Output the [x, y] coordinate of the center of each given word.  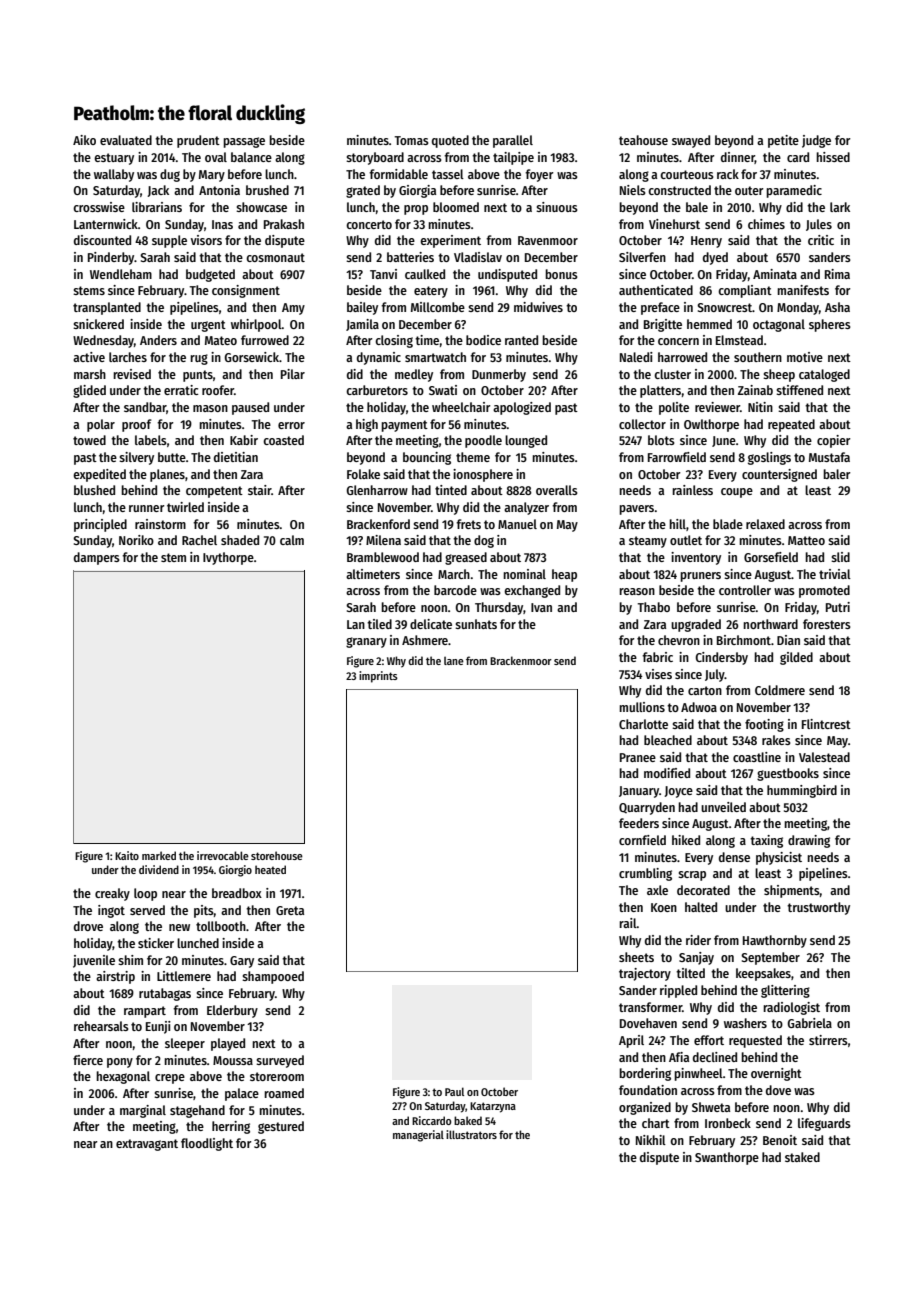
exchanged [532, 591]
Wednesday [103, 341]
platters [660, 391]
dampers [97, 558]
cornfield [642, 840]
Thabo [654, 607]
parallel [513, 141]
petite [783, 141]
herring [231, 1127]
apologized [522, 408]
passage [244, 142]
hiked [686, 840]
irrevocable [223, 855]
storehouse [277, 855]
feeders [639, 823]
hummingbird [802, 791]
